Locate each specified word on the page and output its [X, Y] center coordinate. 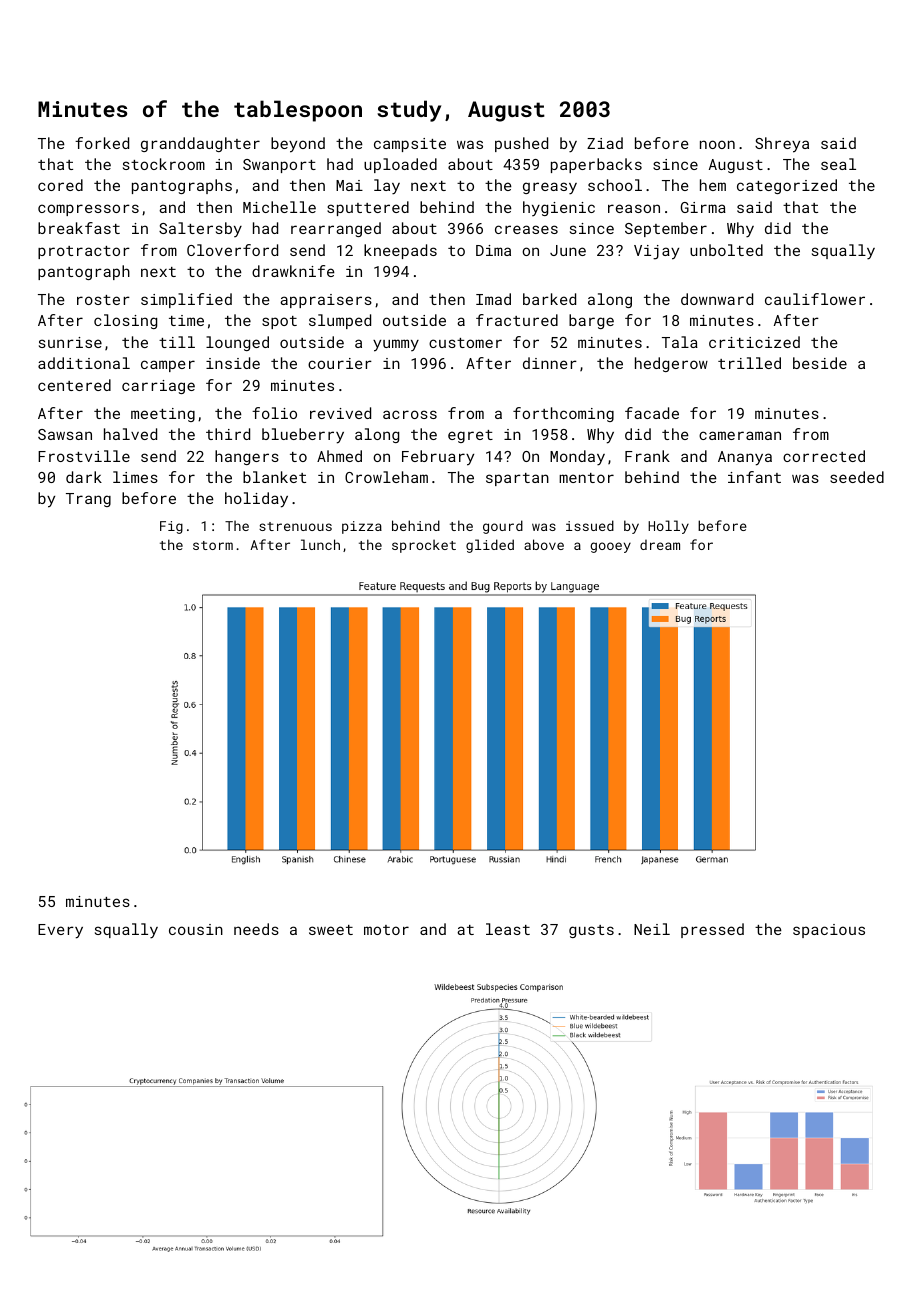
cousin [196, 929]
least [508, 929]
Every [60, 931]
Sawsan [65, 434]
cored [60, 185]
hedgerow [671, 364]
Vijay [656, 252]
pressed [712, 930]
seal [838, 164]
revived [340, 413]
